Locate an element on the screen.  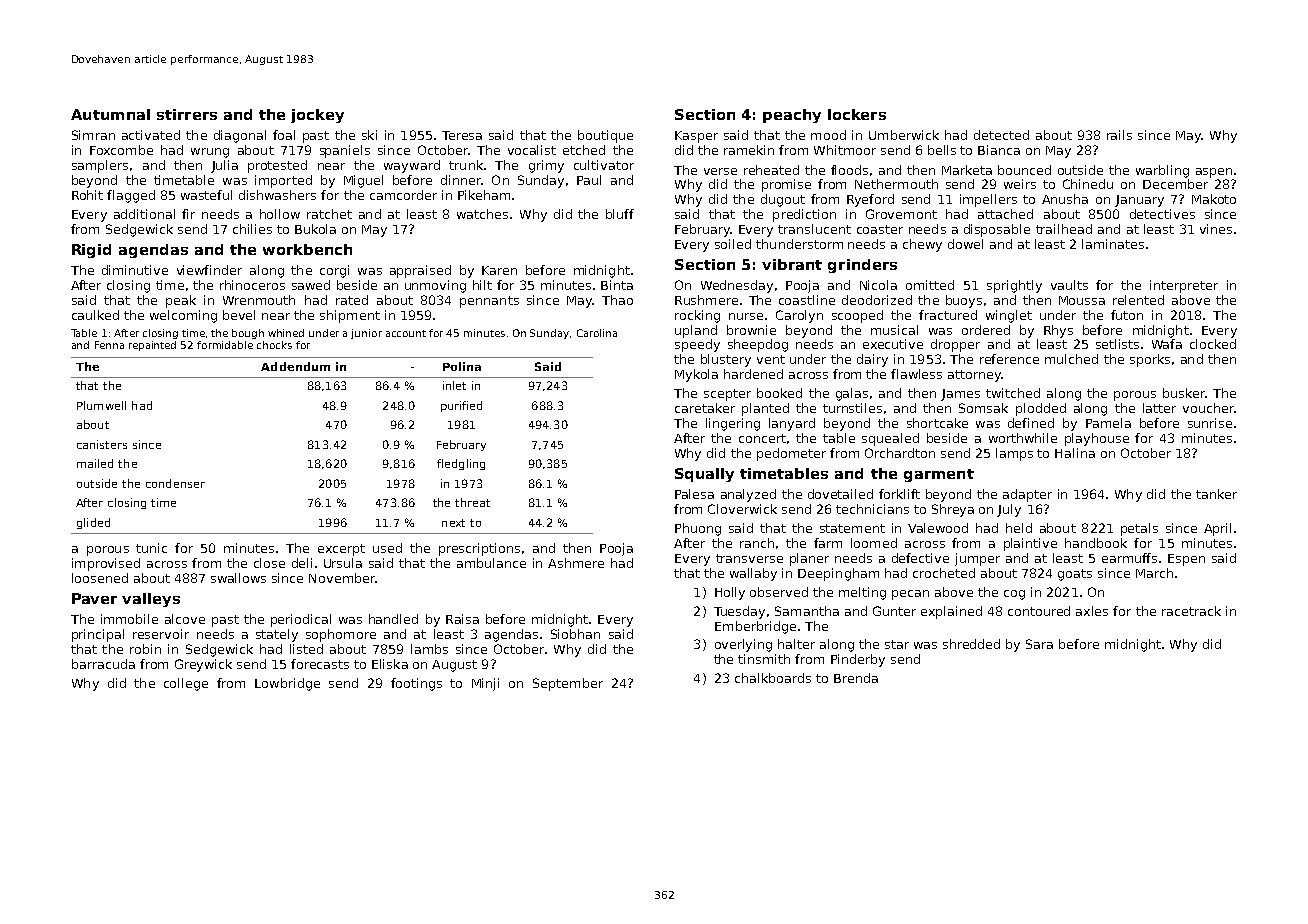
valleys is located at coordinates (151, 600).
